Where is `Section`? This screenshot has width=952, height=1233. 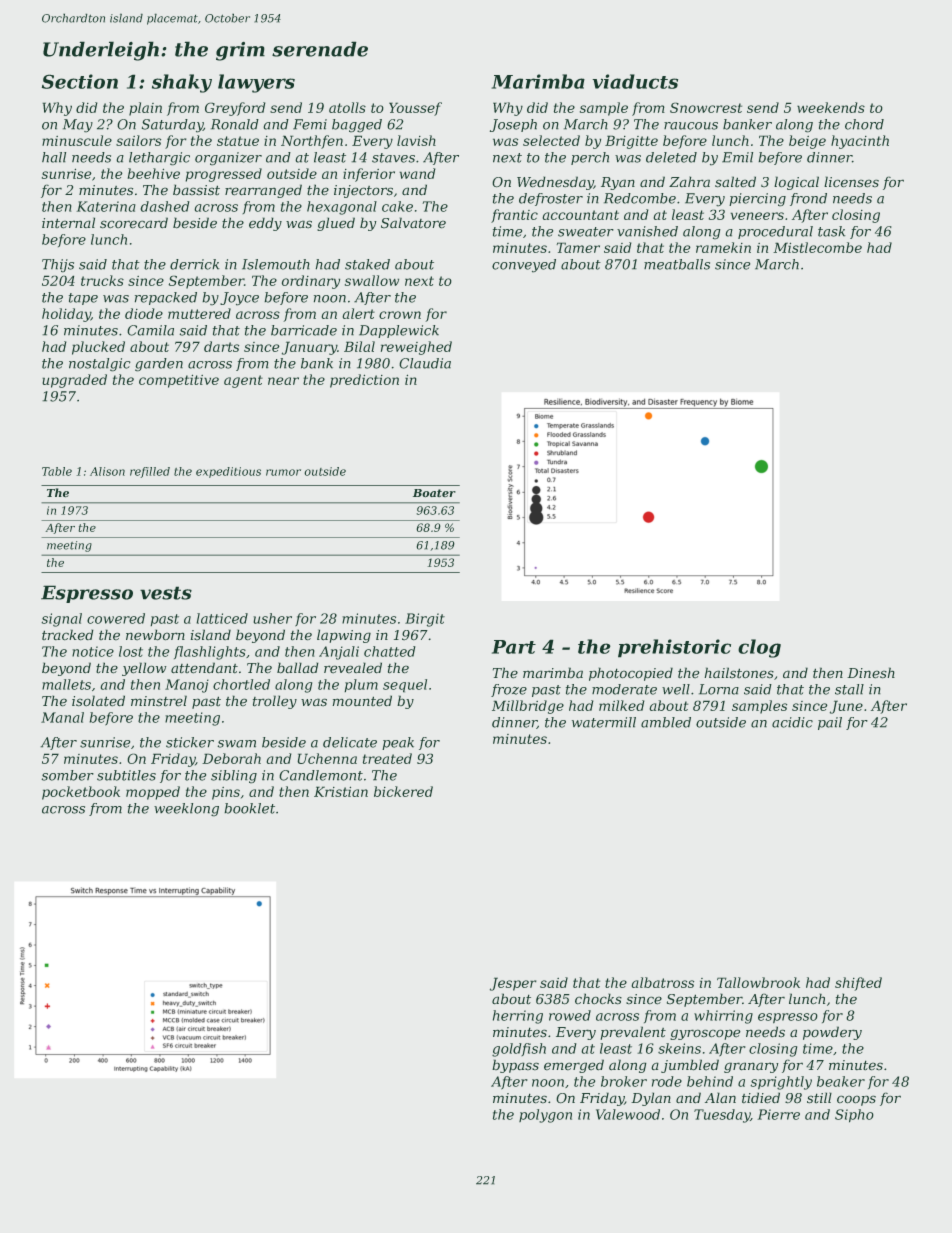
Section is located at coordinates (80, 81).
